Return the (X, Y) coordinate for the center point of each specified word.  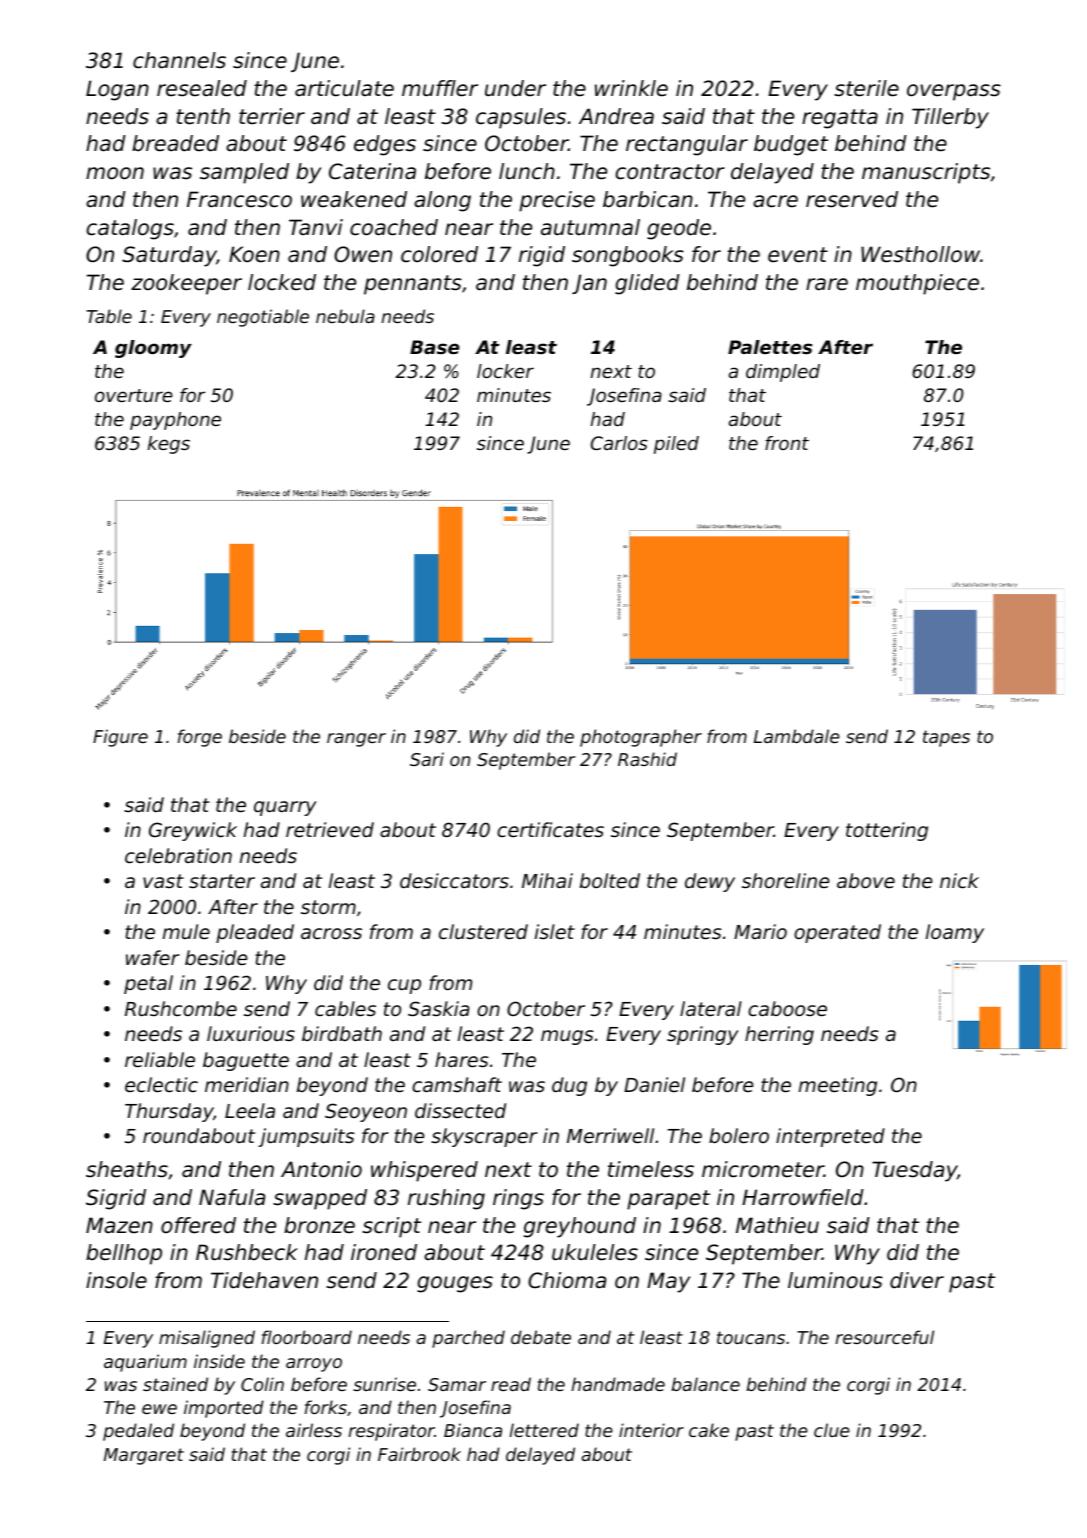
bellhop (124, 1254)
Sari (427, 759)
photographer (641, 738)
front (787, 443)
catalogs (130, 229)
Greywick (193, 831)
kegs (169, 445)
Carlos (619, 443)
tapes (946, 738)
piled (676, 445)
